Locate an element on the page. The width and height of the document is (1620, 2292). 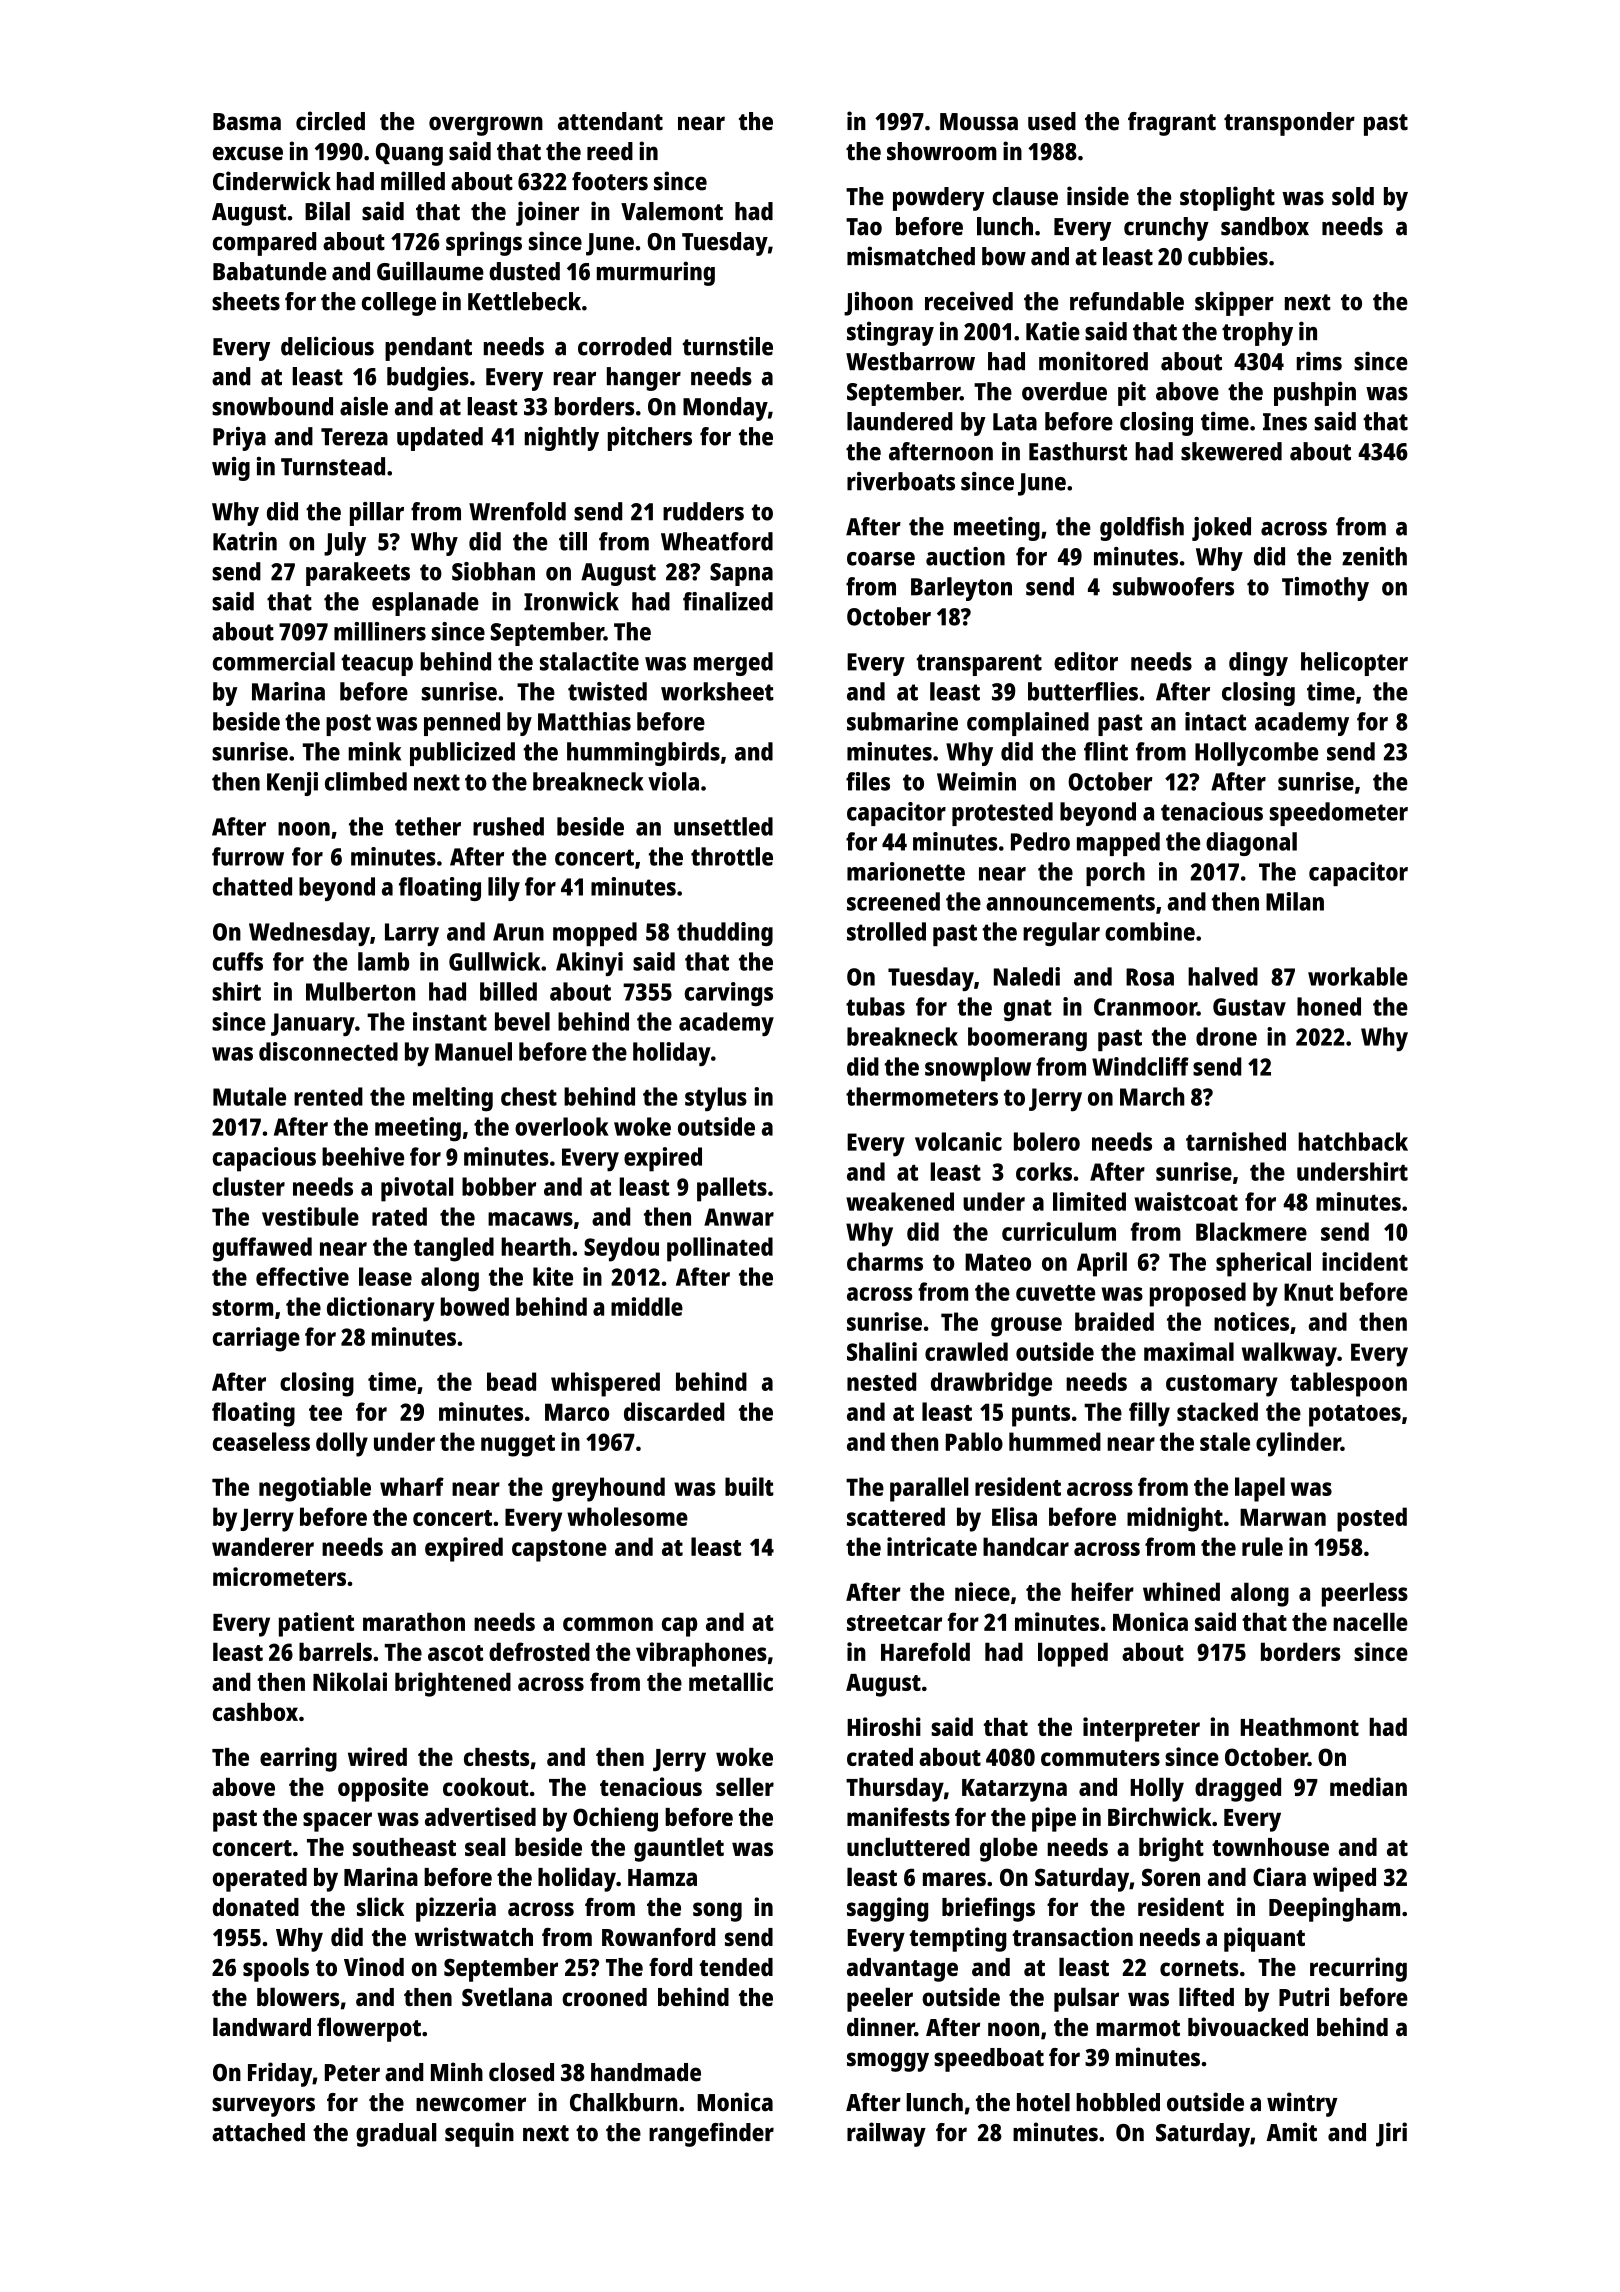
nugget is located at coordinates (518, 1446).
